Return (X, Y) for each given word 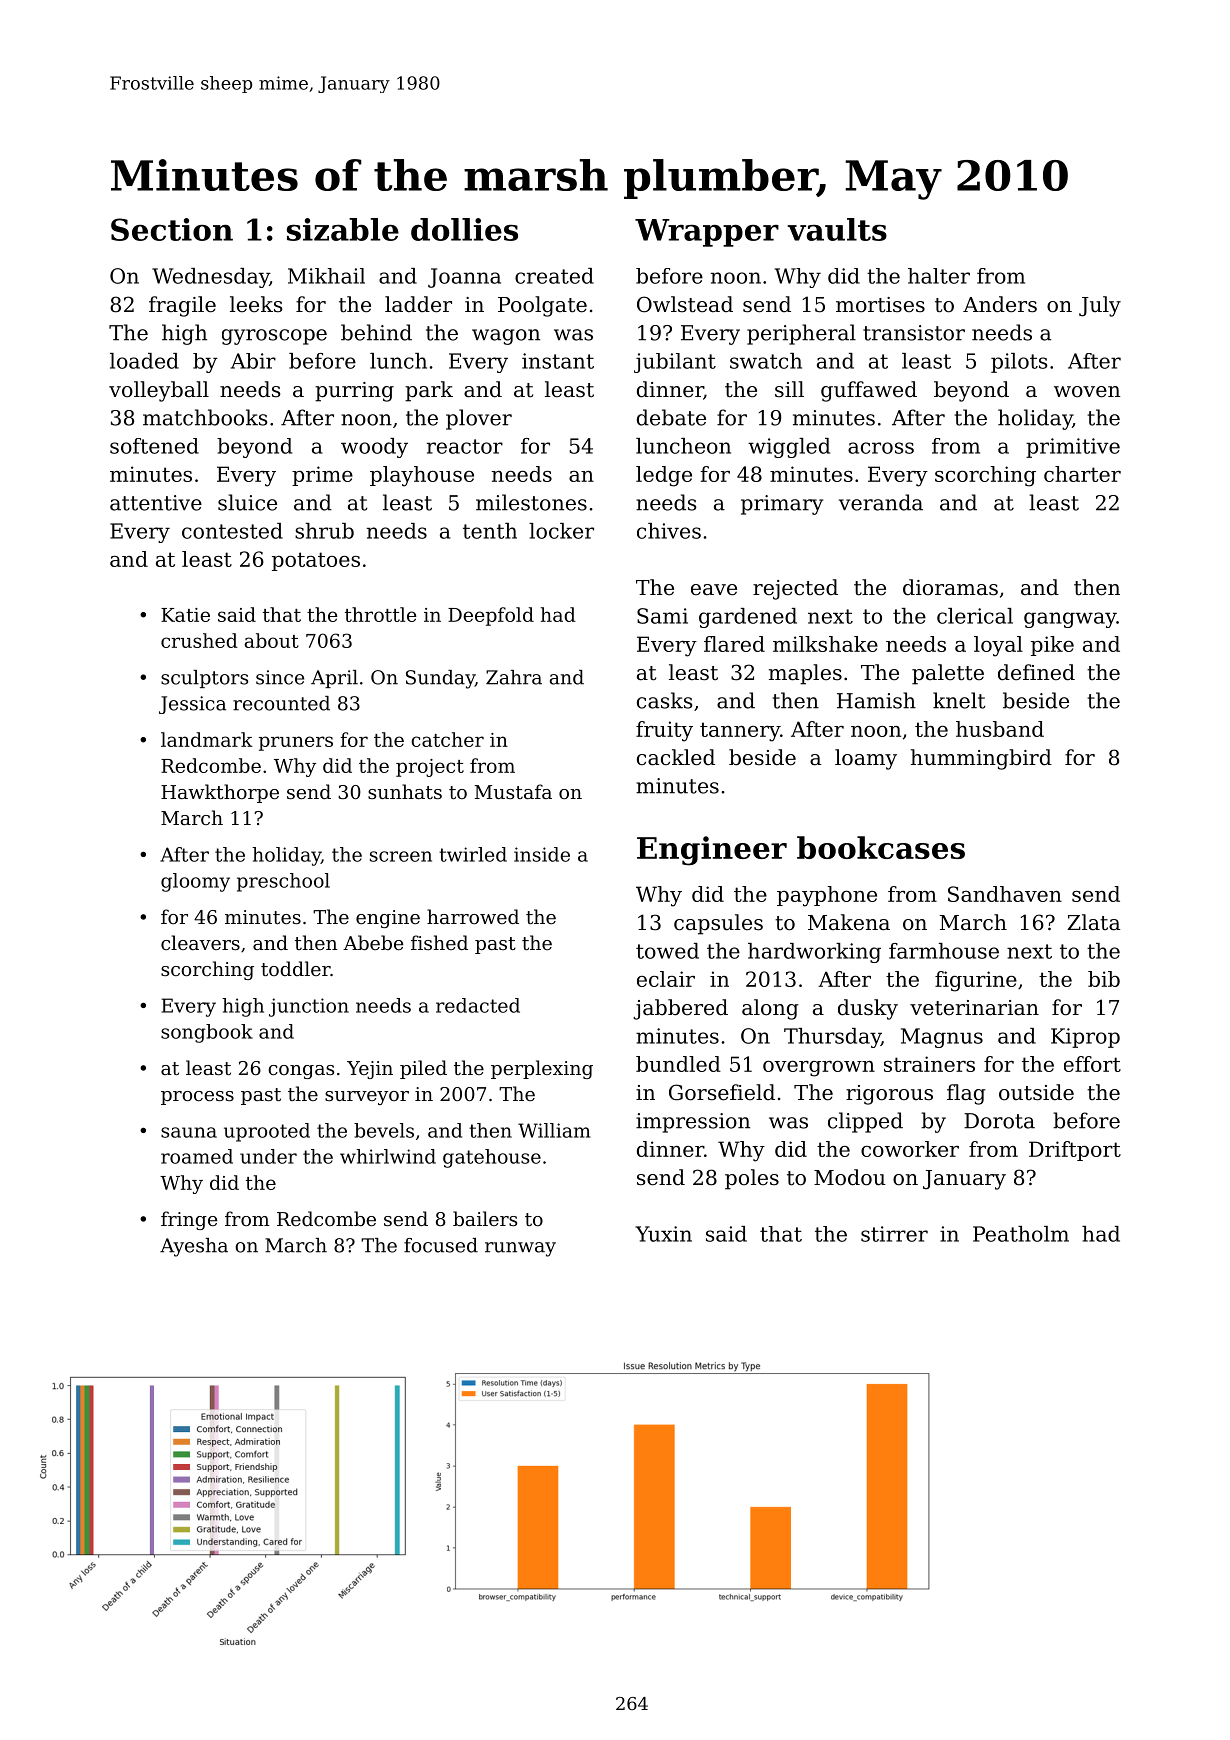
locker (561, 531)
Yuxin (663, 1234)
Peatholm (1021, 1234)
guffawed (869, 391)
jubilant (675, 363)
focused (441, 1245)
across (881, 448)
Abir (253, 361)
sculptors (204, 679)
